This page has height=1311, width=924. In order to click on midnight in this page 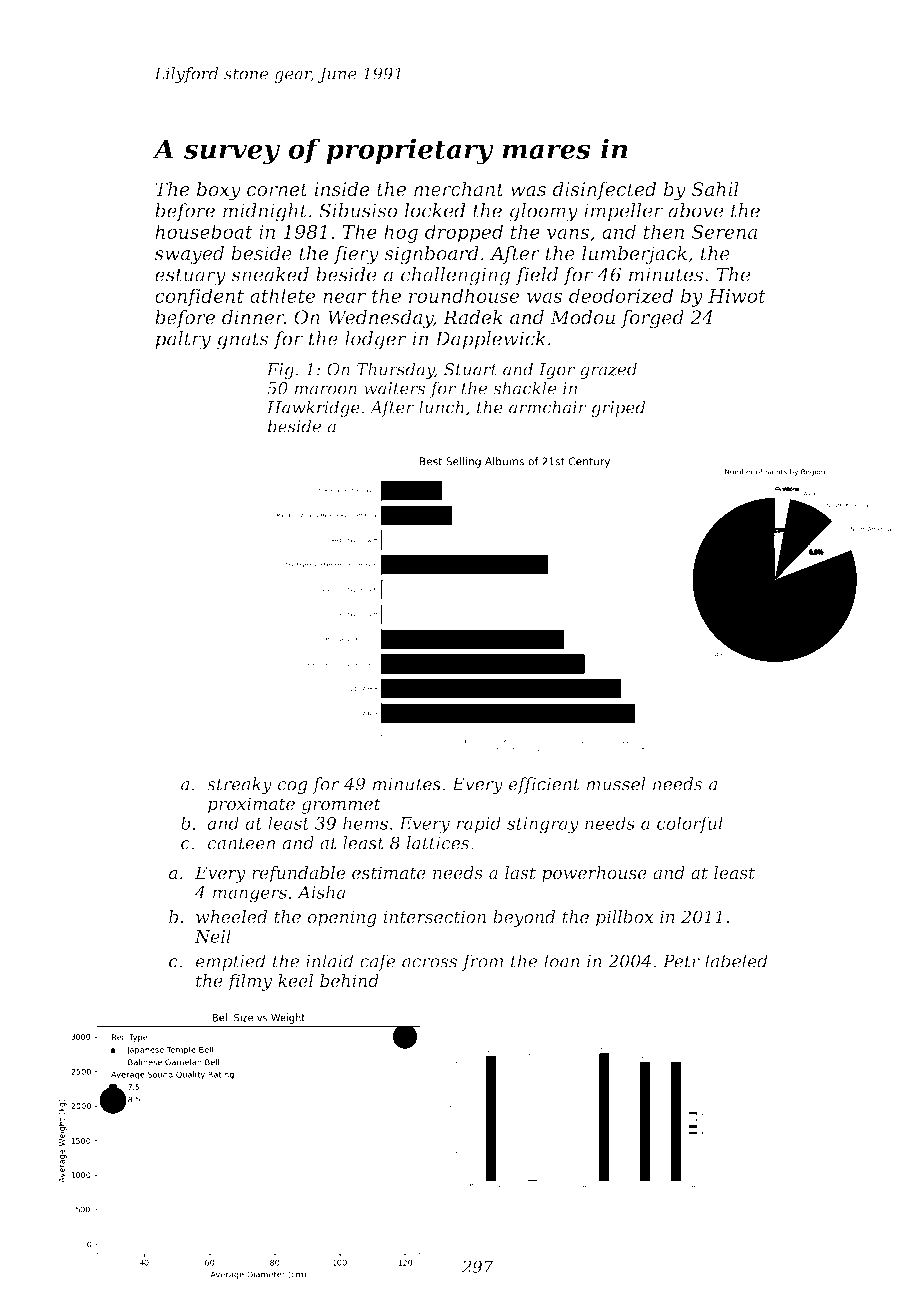, I will do `click(265, 212)`.
